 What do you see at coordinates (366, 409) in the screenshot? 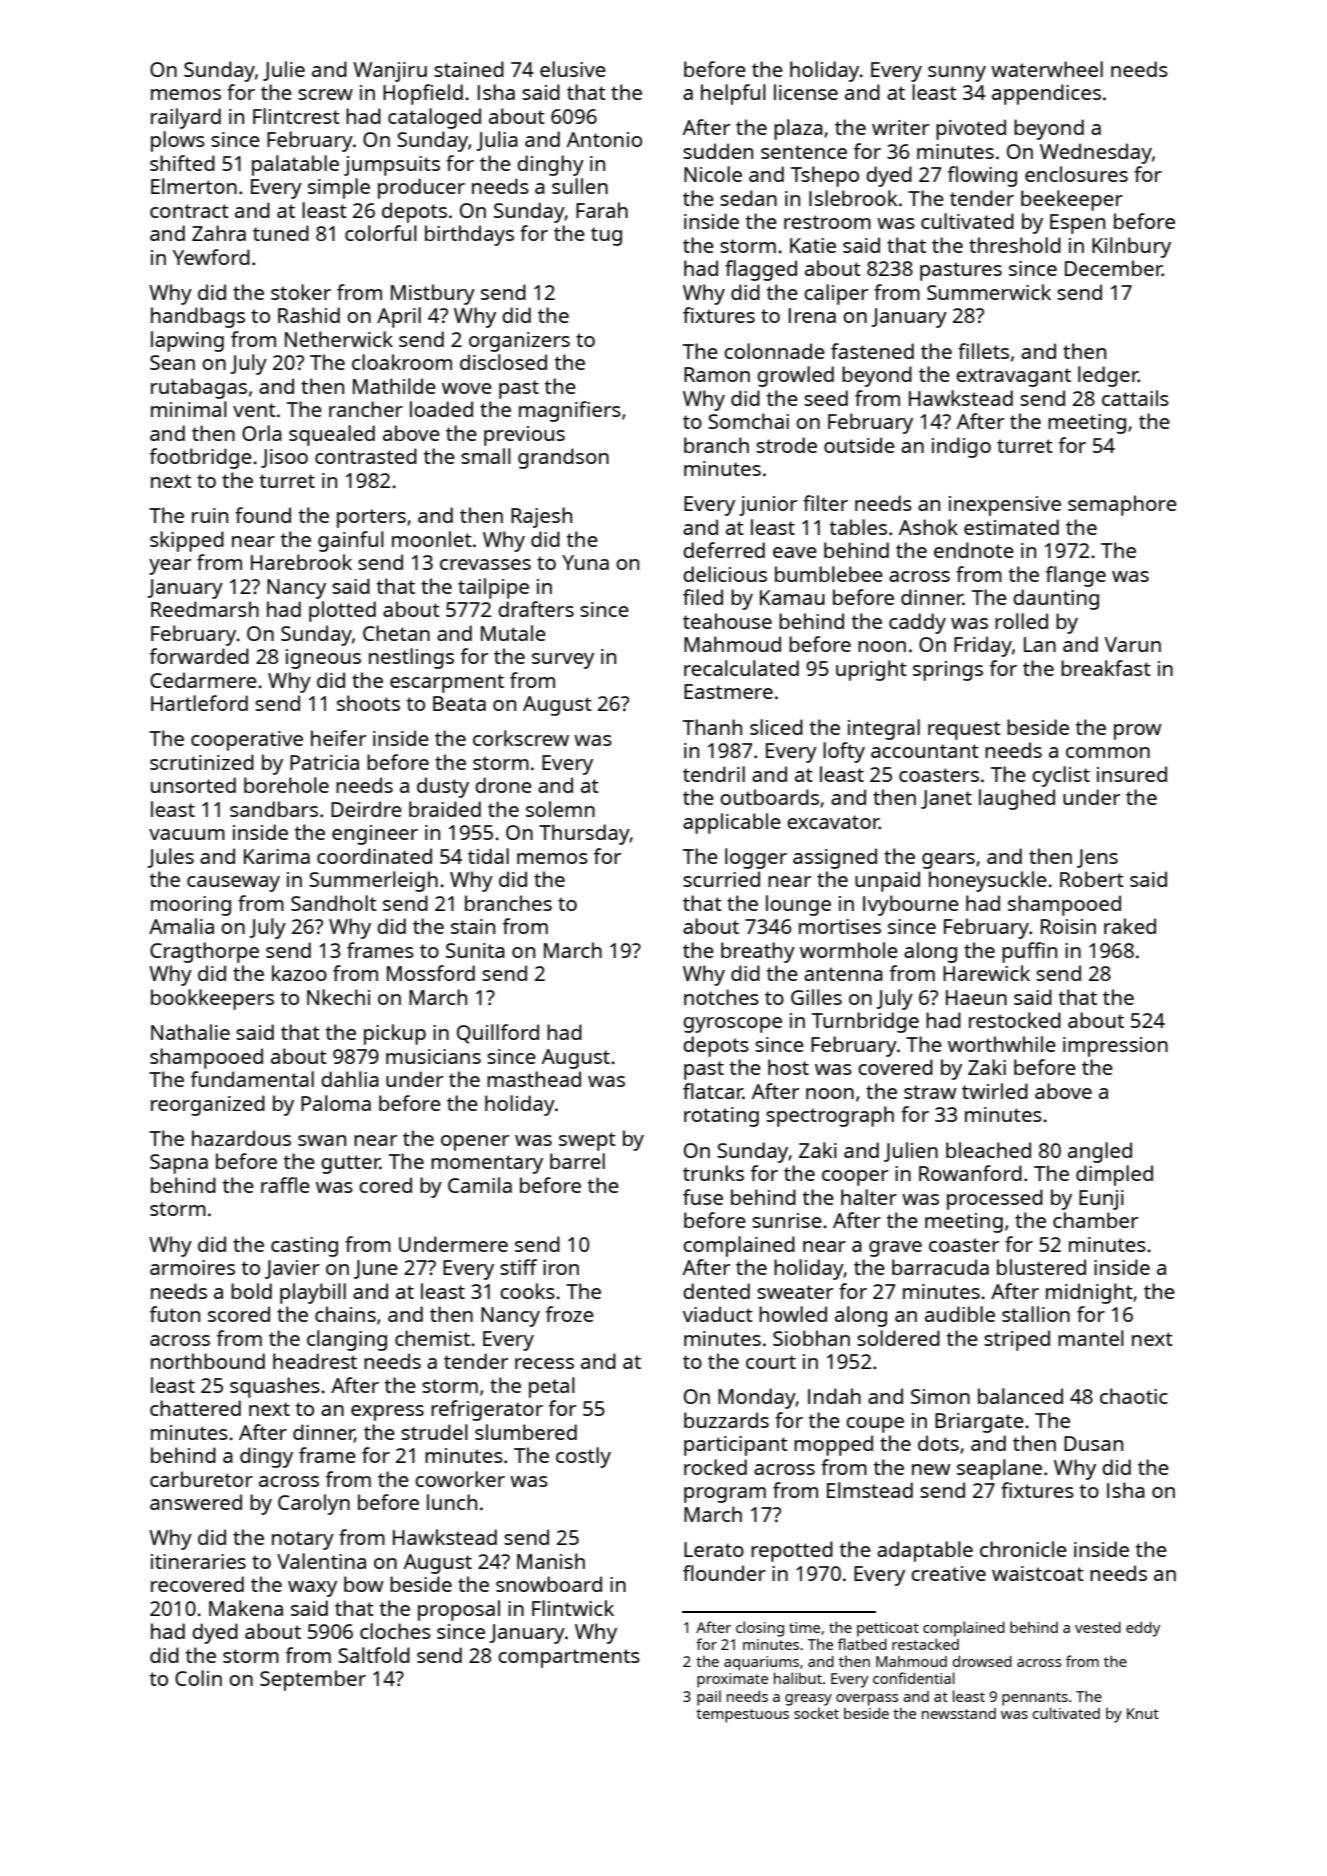
I see `rancher` at bounding box center [366, 409].
